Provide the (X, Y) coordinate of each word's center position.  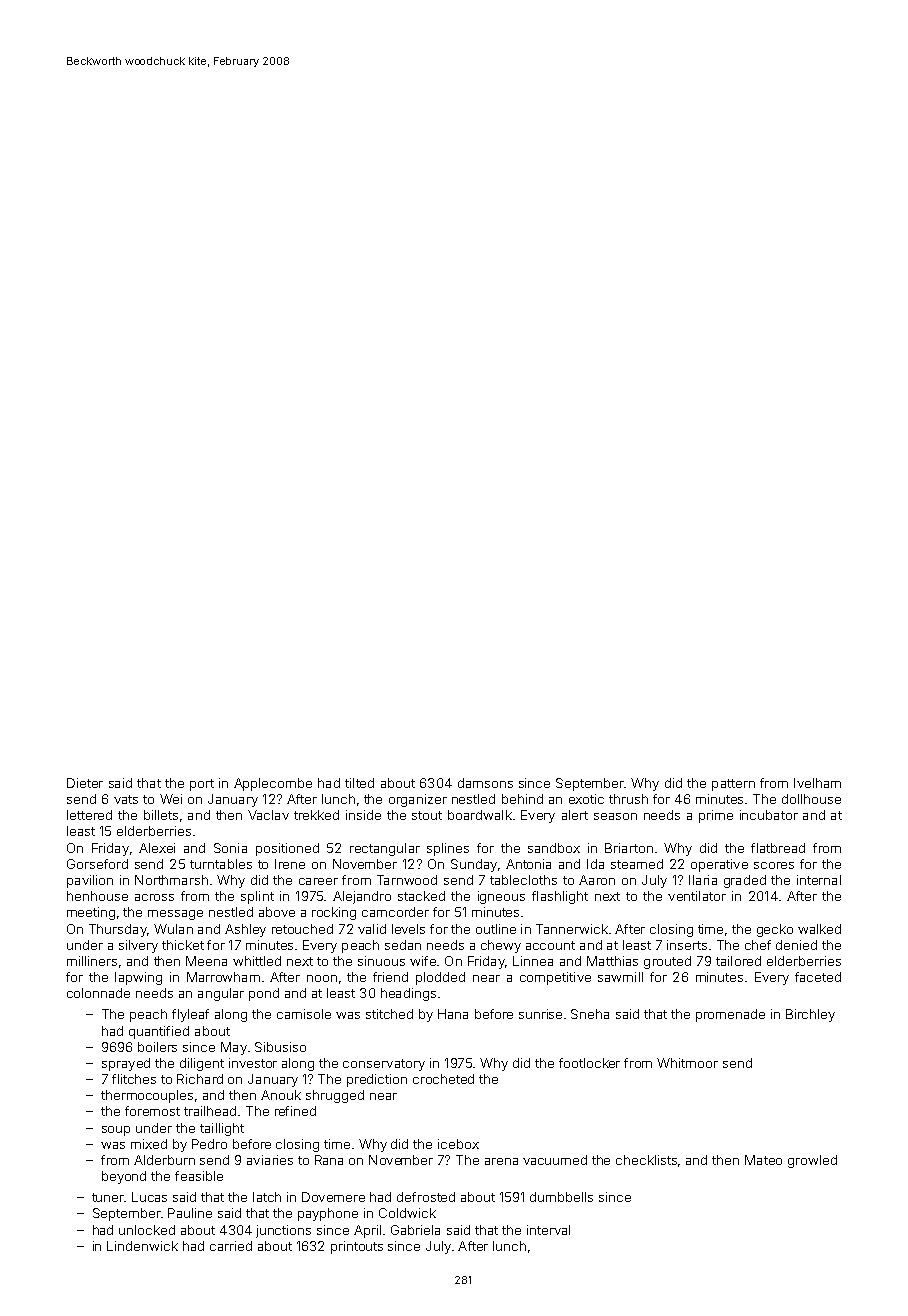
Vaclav (268, 815)
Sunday (474, 865)
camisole (304, 1014)
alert (575, 815)
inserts (687, 945)
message (175, 915)
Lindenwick (142, 1246)
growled (812, 1161)
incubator (769, 815)
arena (501, 1161)
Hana (453, 1014)
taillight (222, 1129)
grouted (667, 962)
